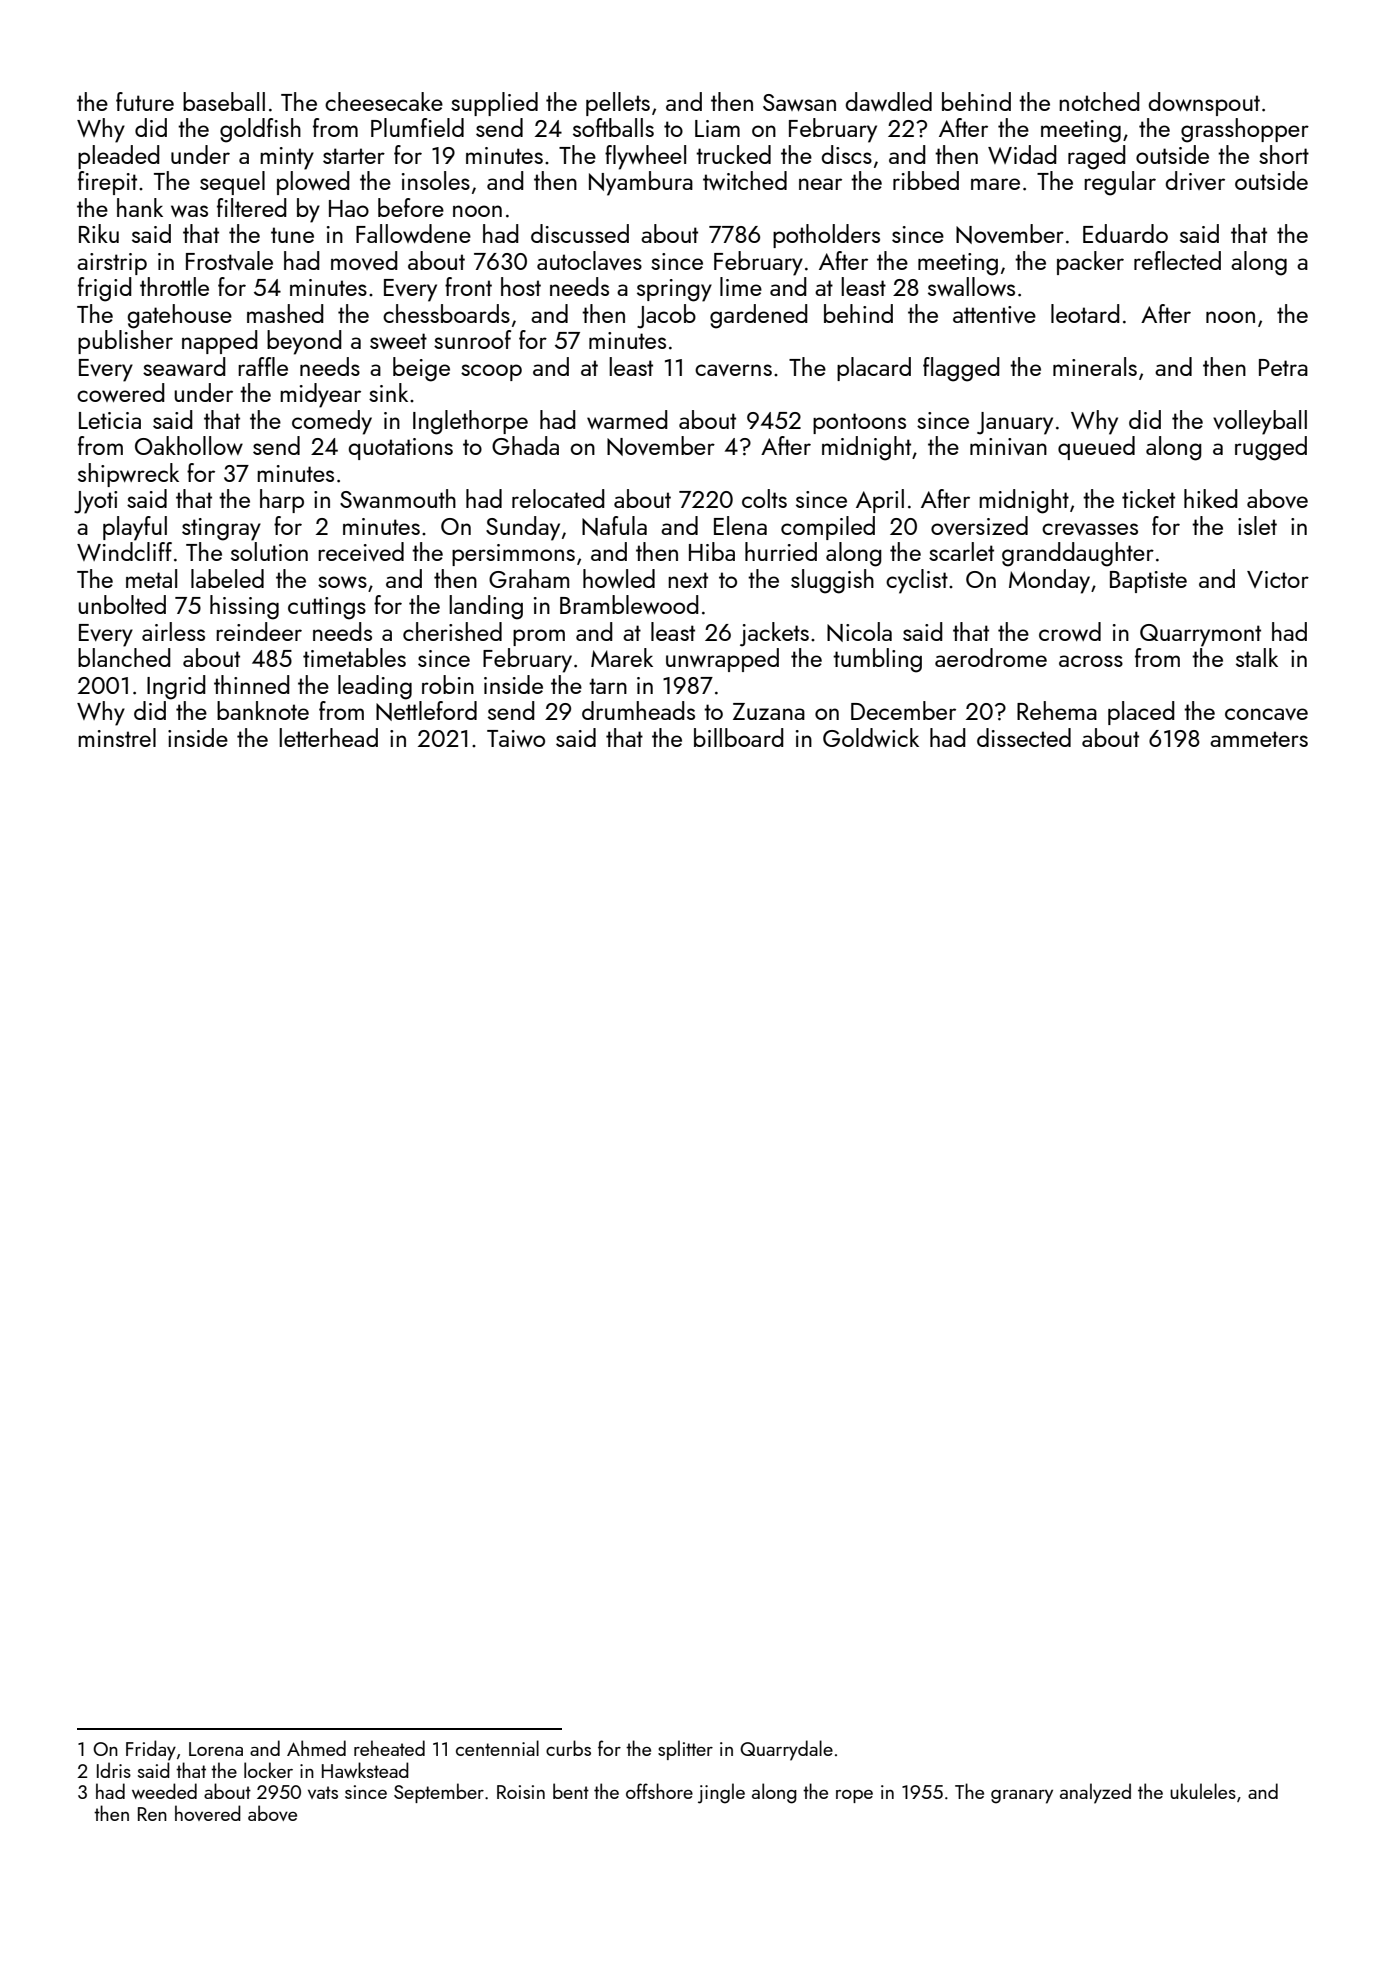 The width and height of the image is (1386, 1969). What do you see at coordinates (151, 1750) in the image?
I see `Friday` at bounding box center [151, 1750].
